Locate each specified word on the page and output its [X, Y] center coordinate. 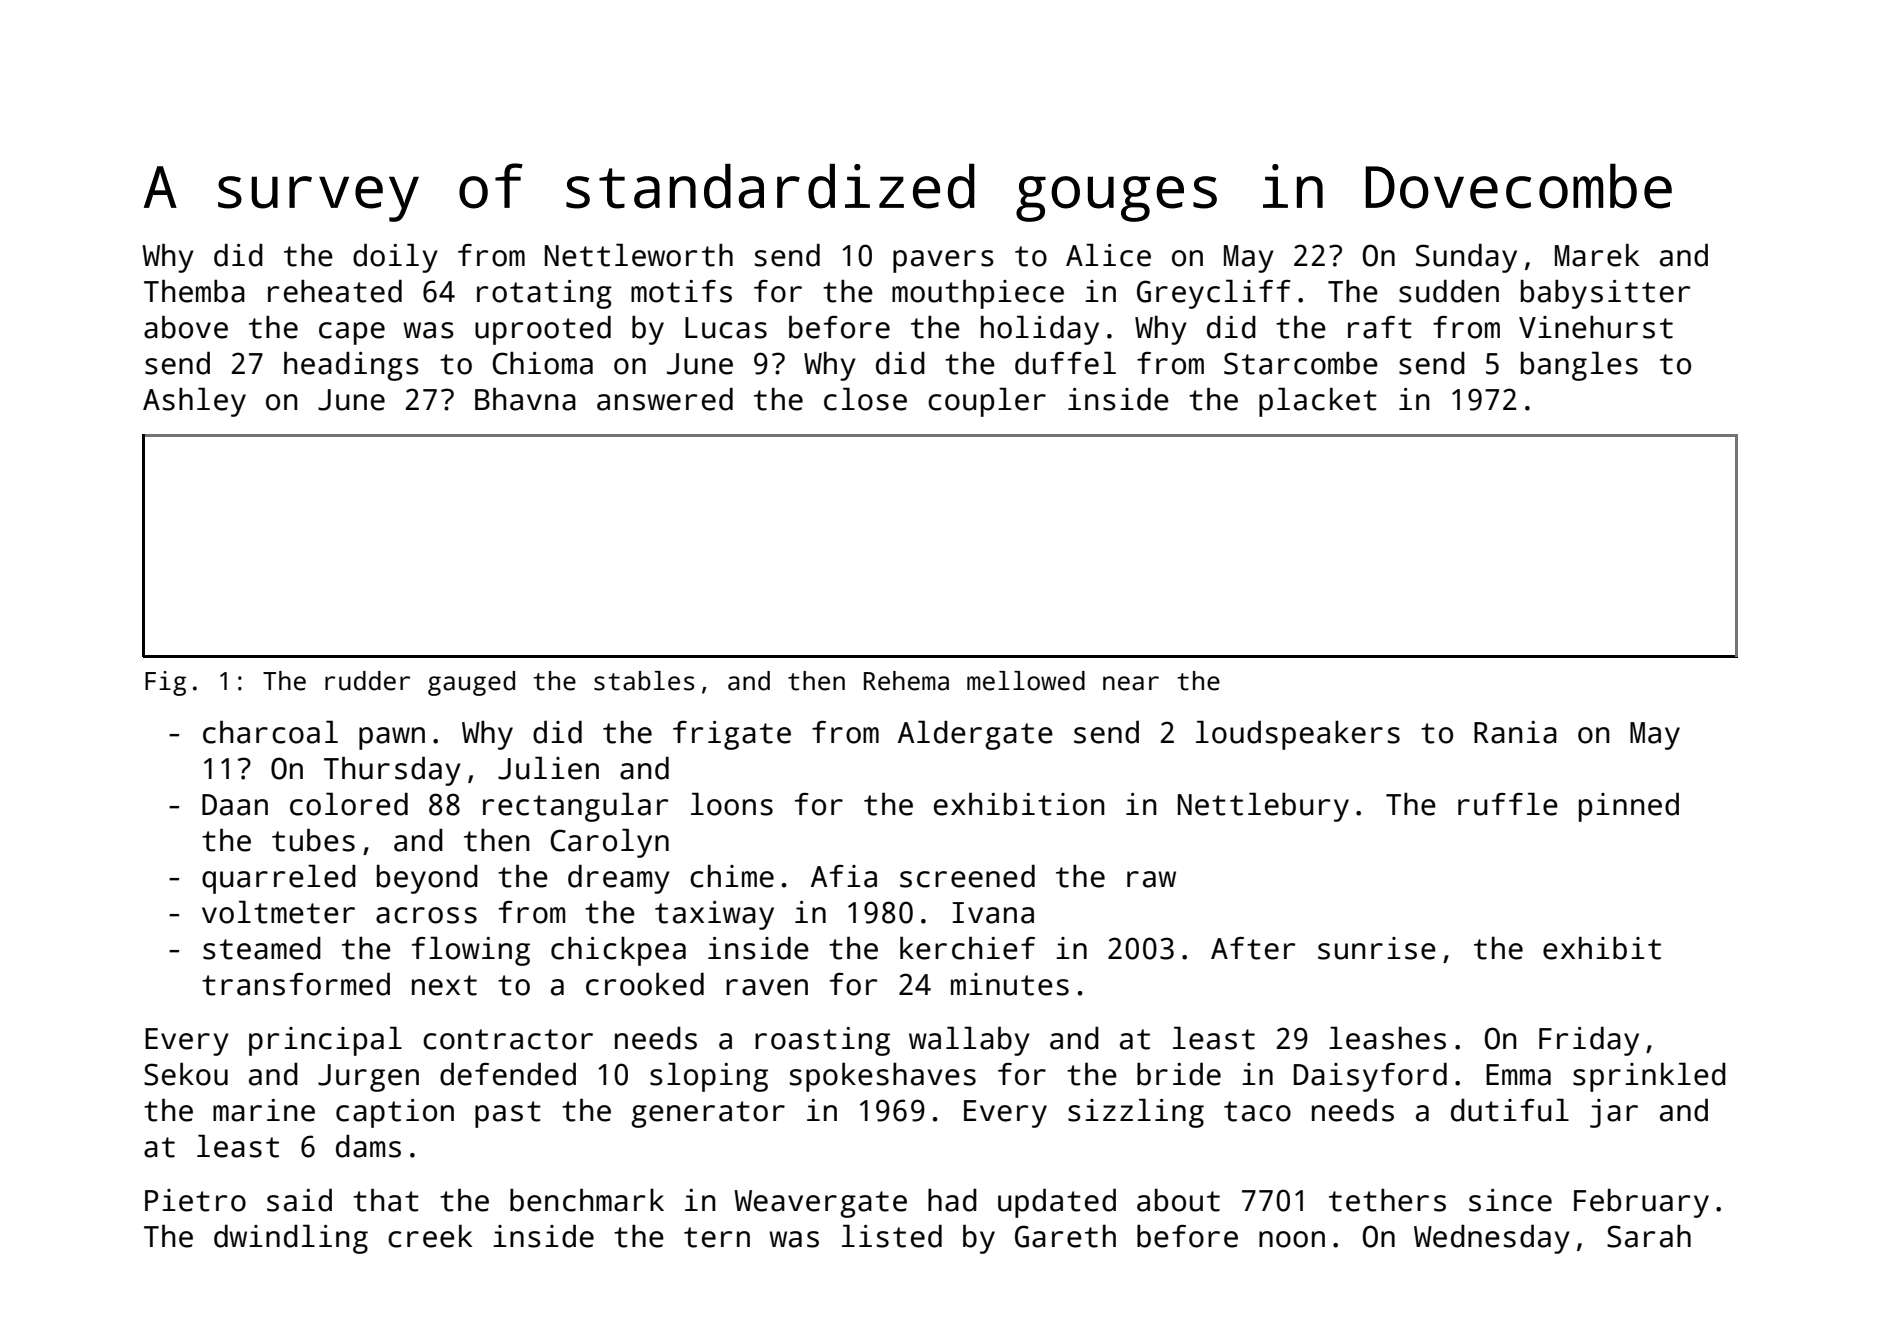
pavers [943, 261]
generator [708, 1114]
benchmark [587, 1200]
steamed [262, 948]
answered [665, 399]
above [186, 327]
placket [1318, 402]
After [1253, 948]
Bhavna [525, 399]
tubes [313, 840]
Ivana [993, 913]
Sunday [1466, 258]
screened [967, 876]
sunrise [1377, 948]
